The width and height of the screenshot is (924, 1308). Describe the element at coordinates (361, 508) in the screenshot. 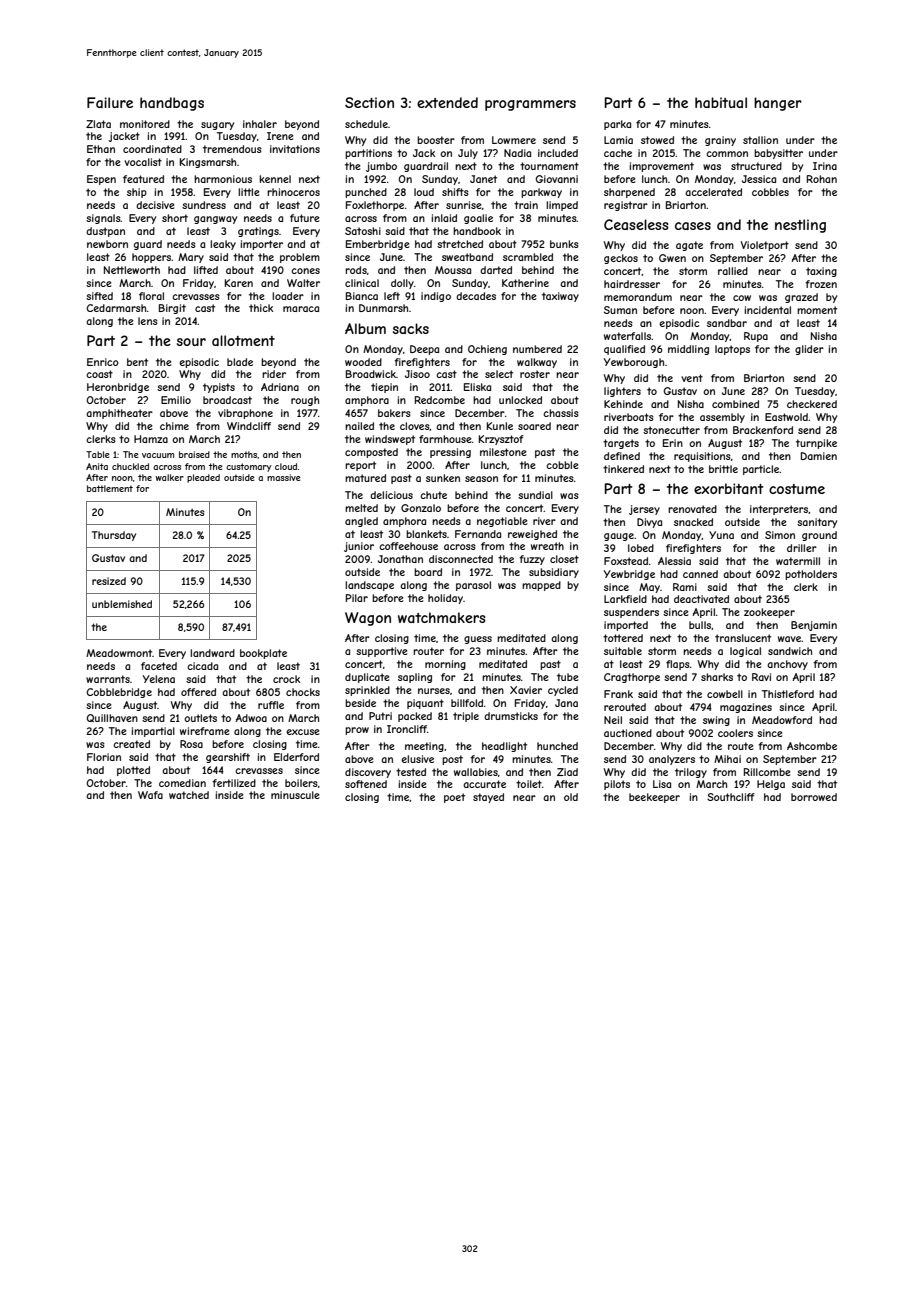

I see `melted` at that location.
